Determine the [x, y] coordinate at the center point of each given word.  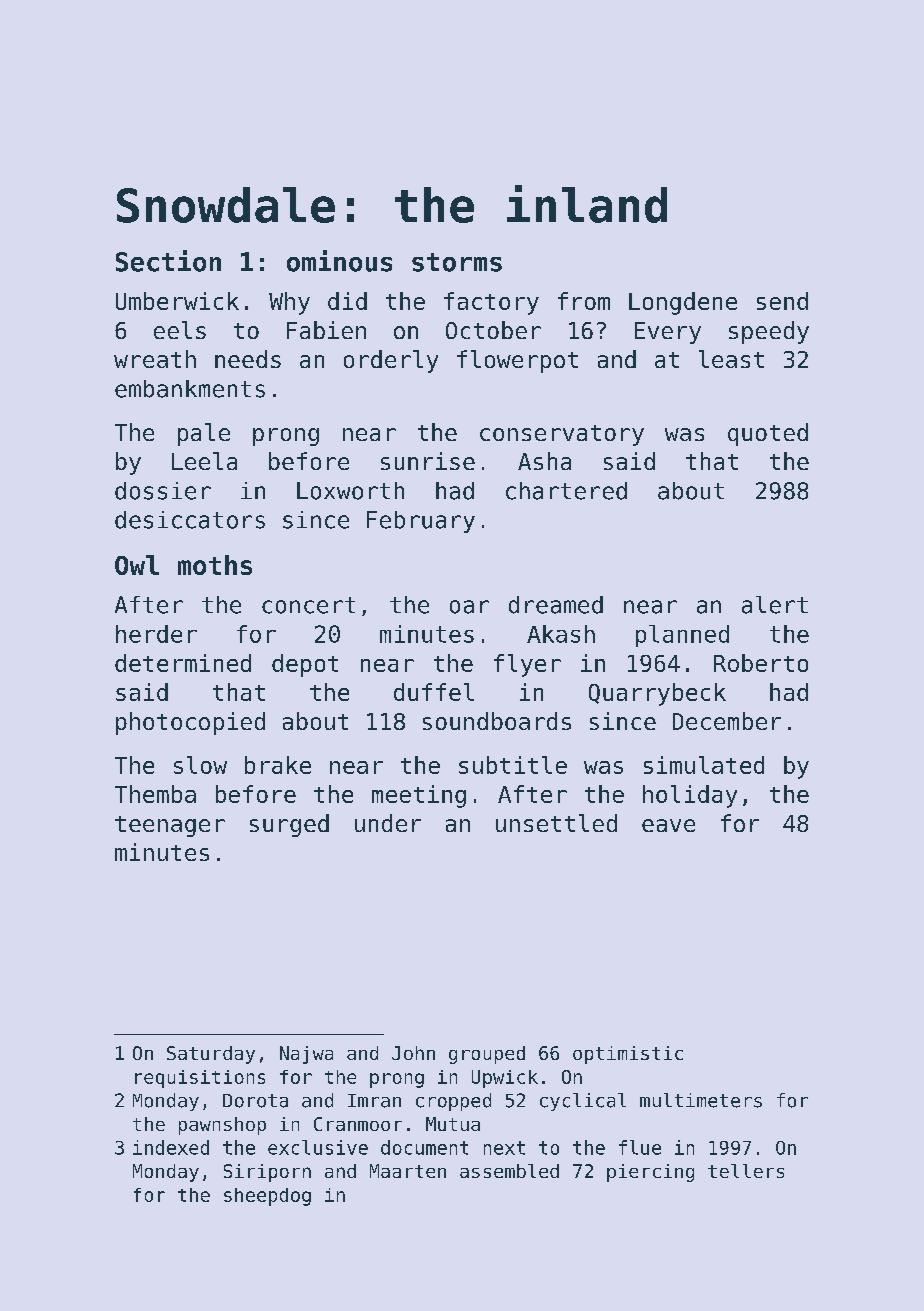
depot [305, 665]
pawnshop [222, 1126]
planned [682, 636]
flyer [527, 665]
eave [668, 825]
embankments [190, 389]
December [727, 721]
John [413, 1053]
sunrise [428, 461]
